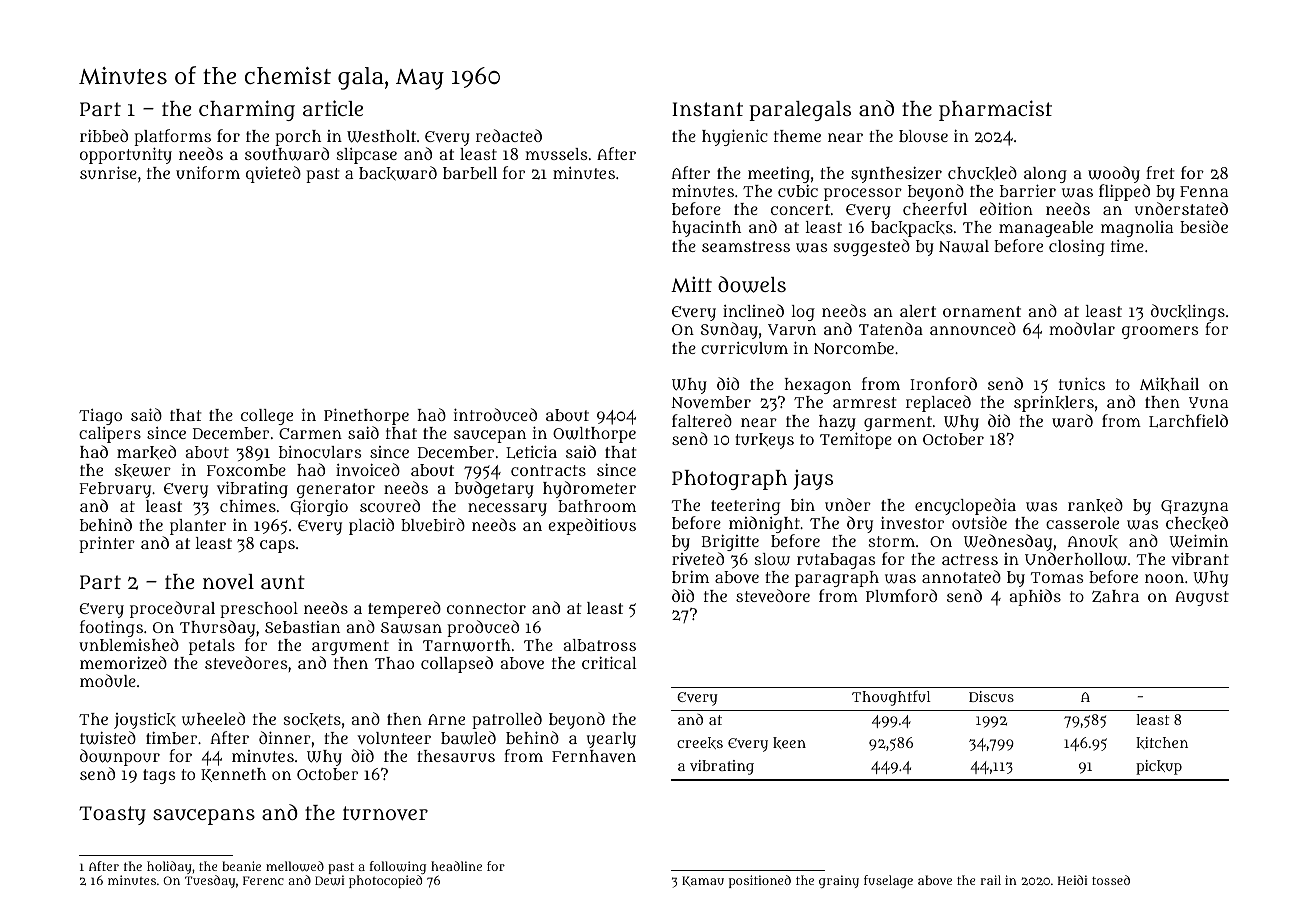 The height and width of the page is (924, 1308). Describe the element at coordinates (1194, 507) in the page. I see `Grazyna` at that location.
